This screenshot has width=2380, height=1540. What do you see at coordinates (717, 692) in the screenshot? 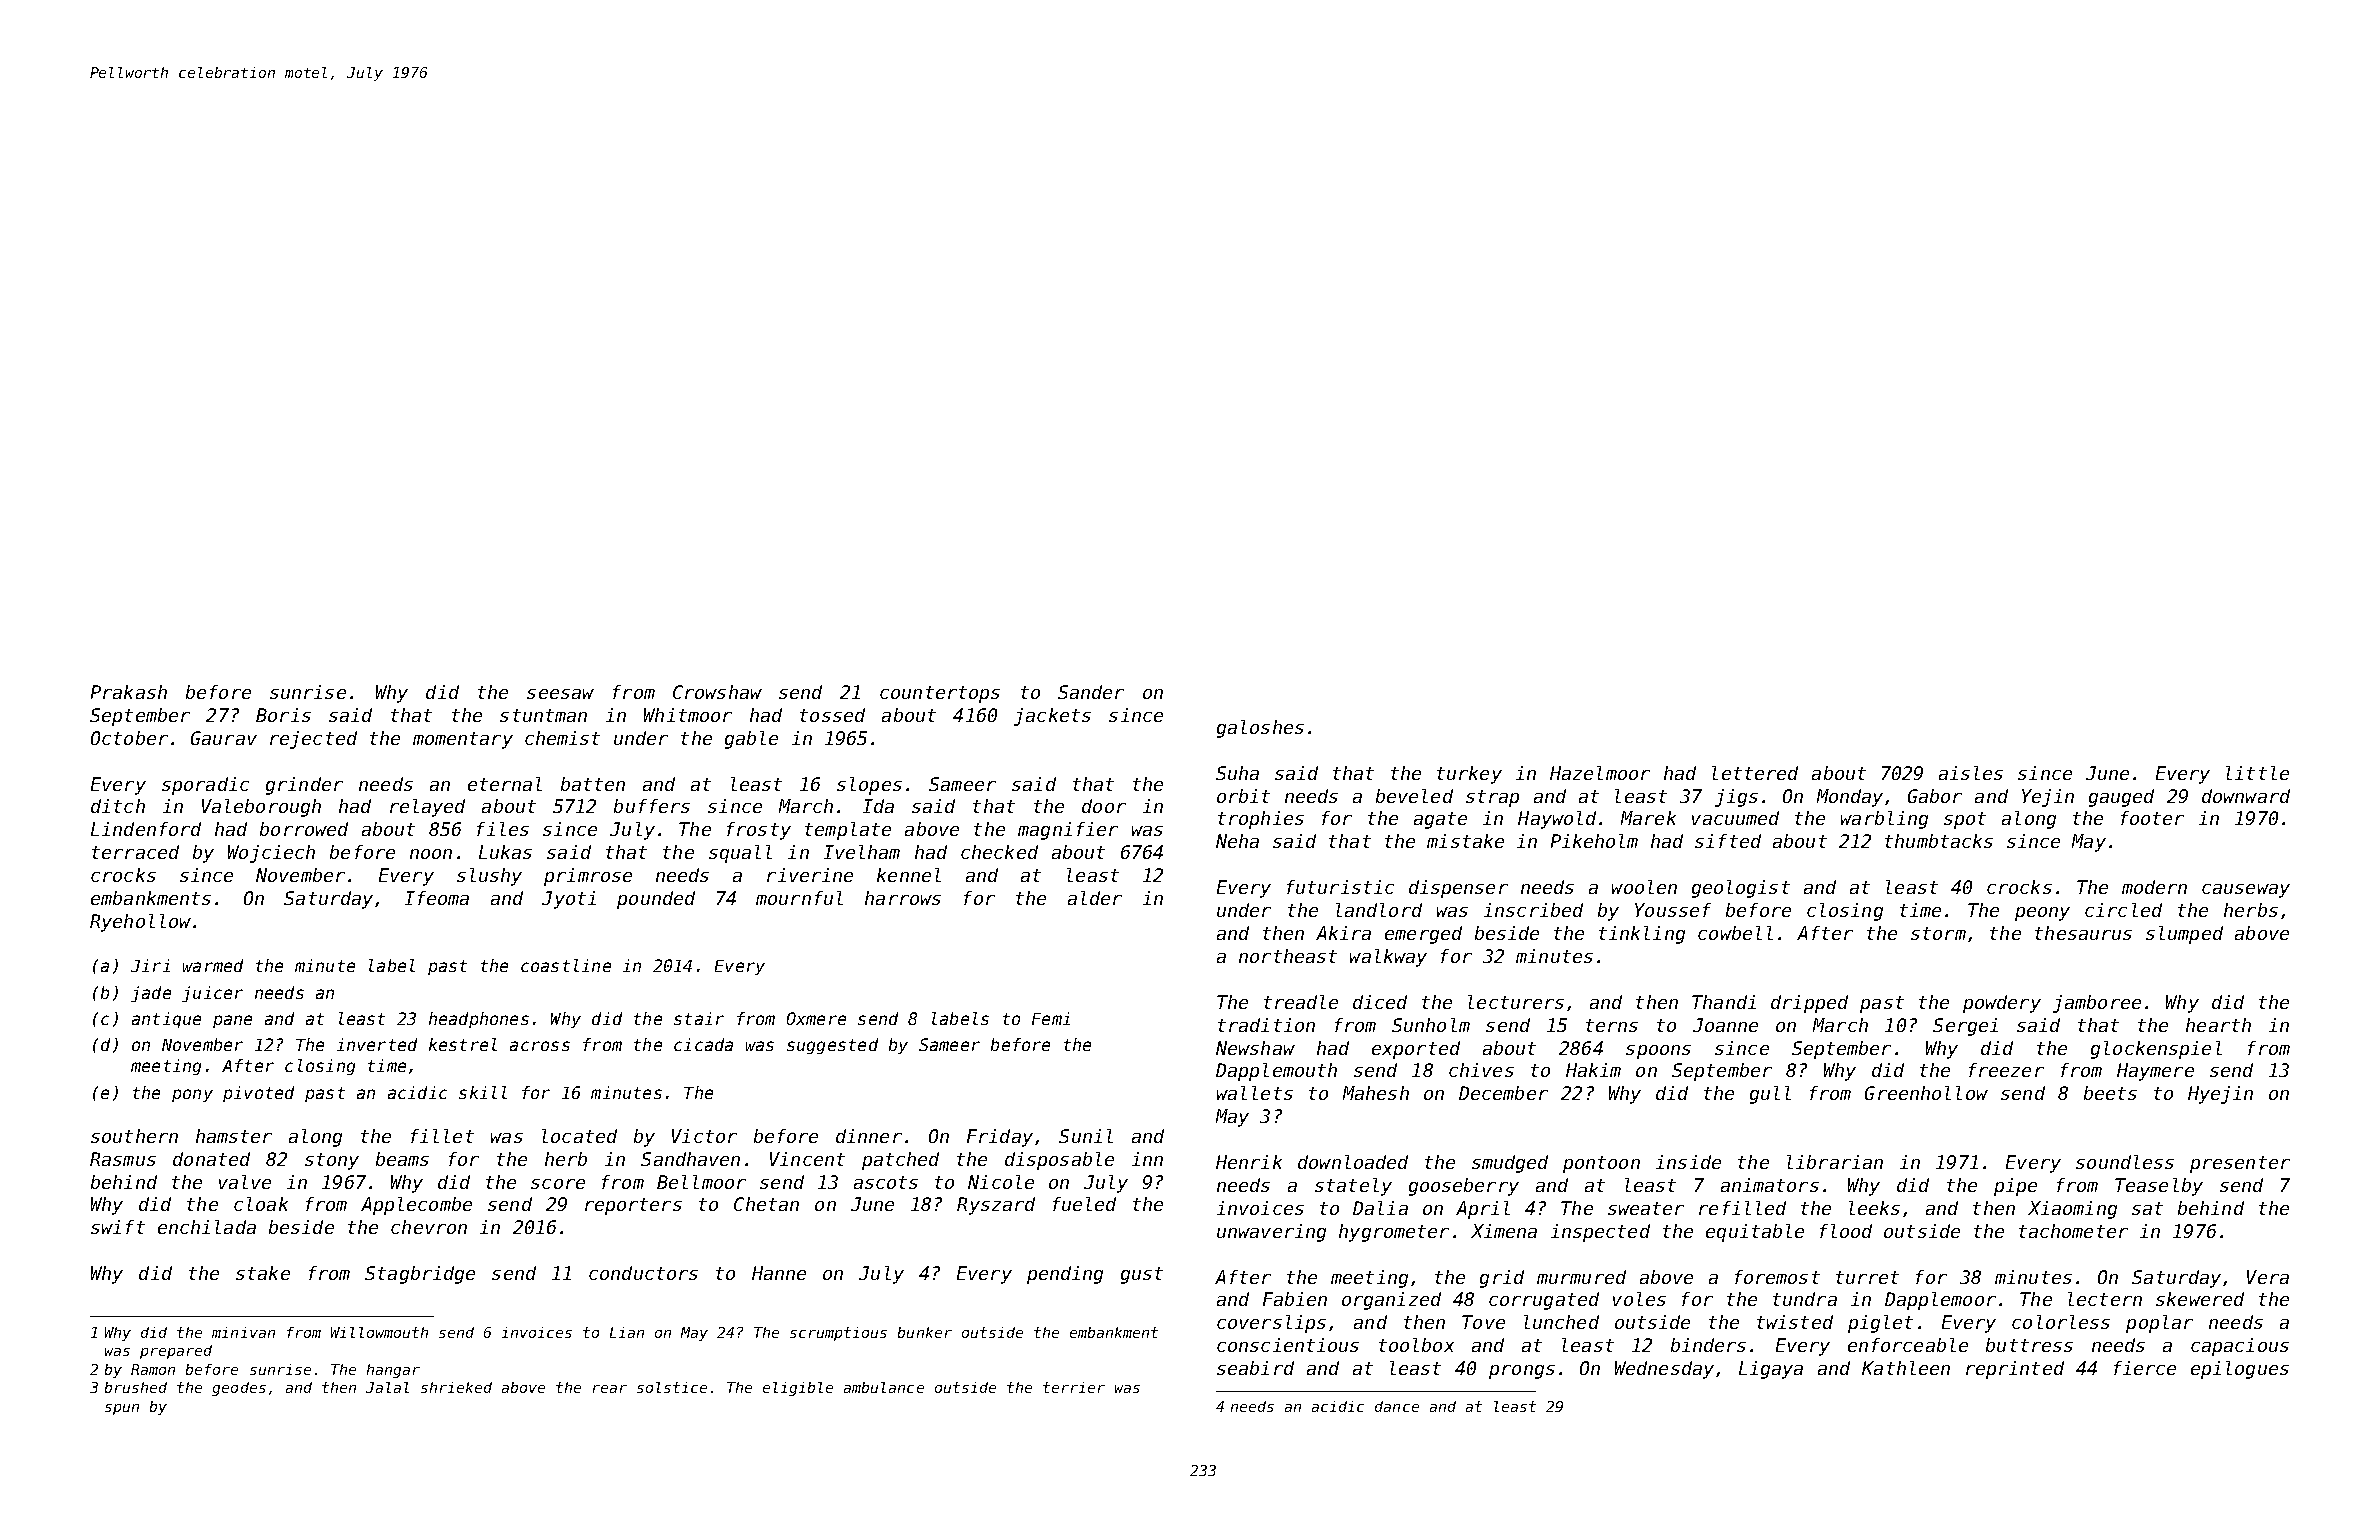
I see `Crowshaw` at bounding box center [717, 692].
